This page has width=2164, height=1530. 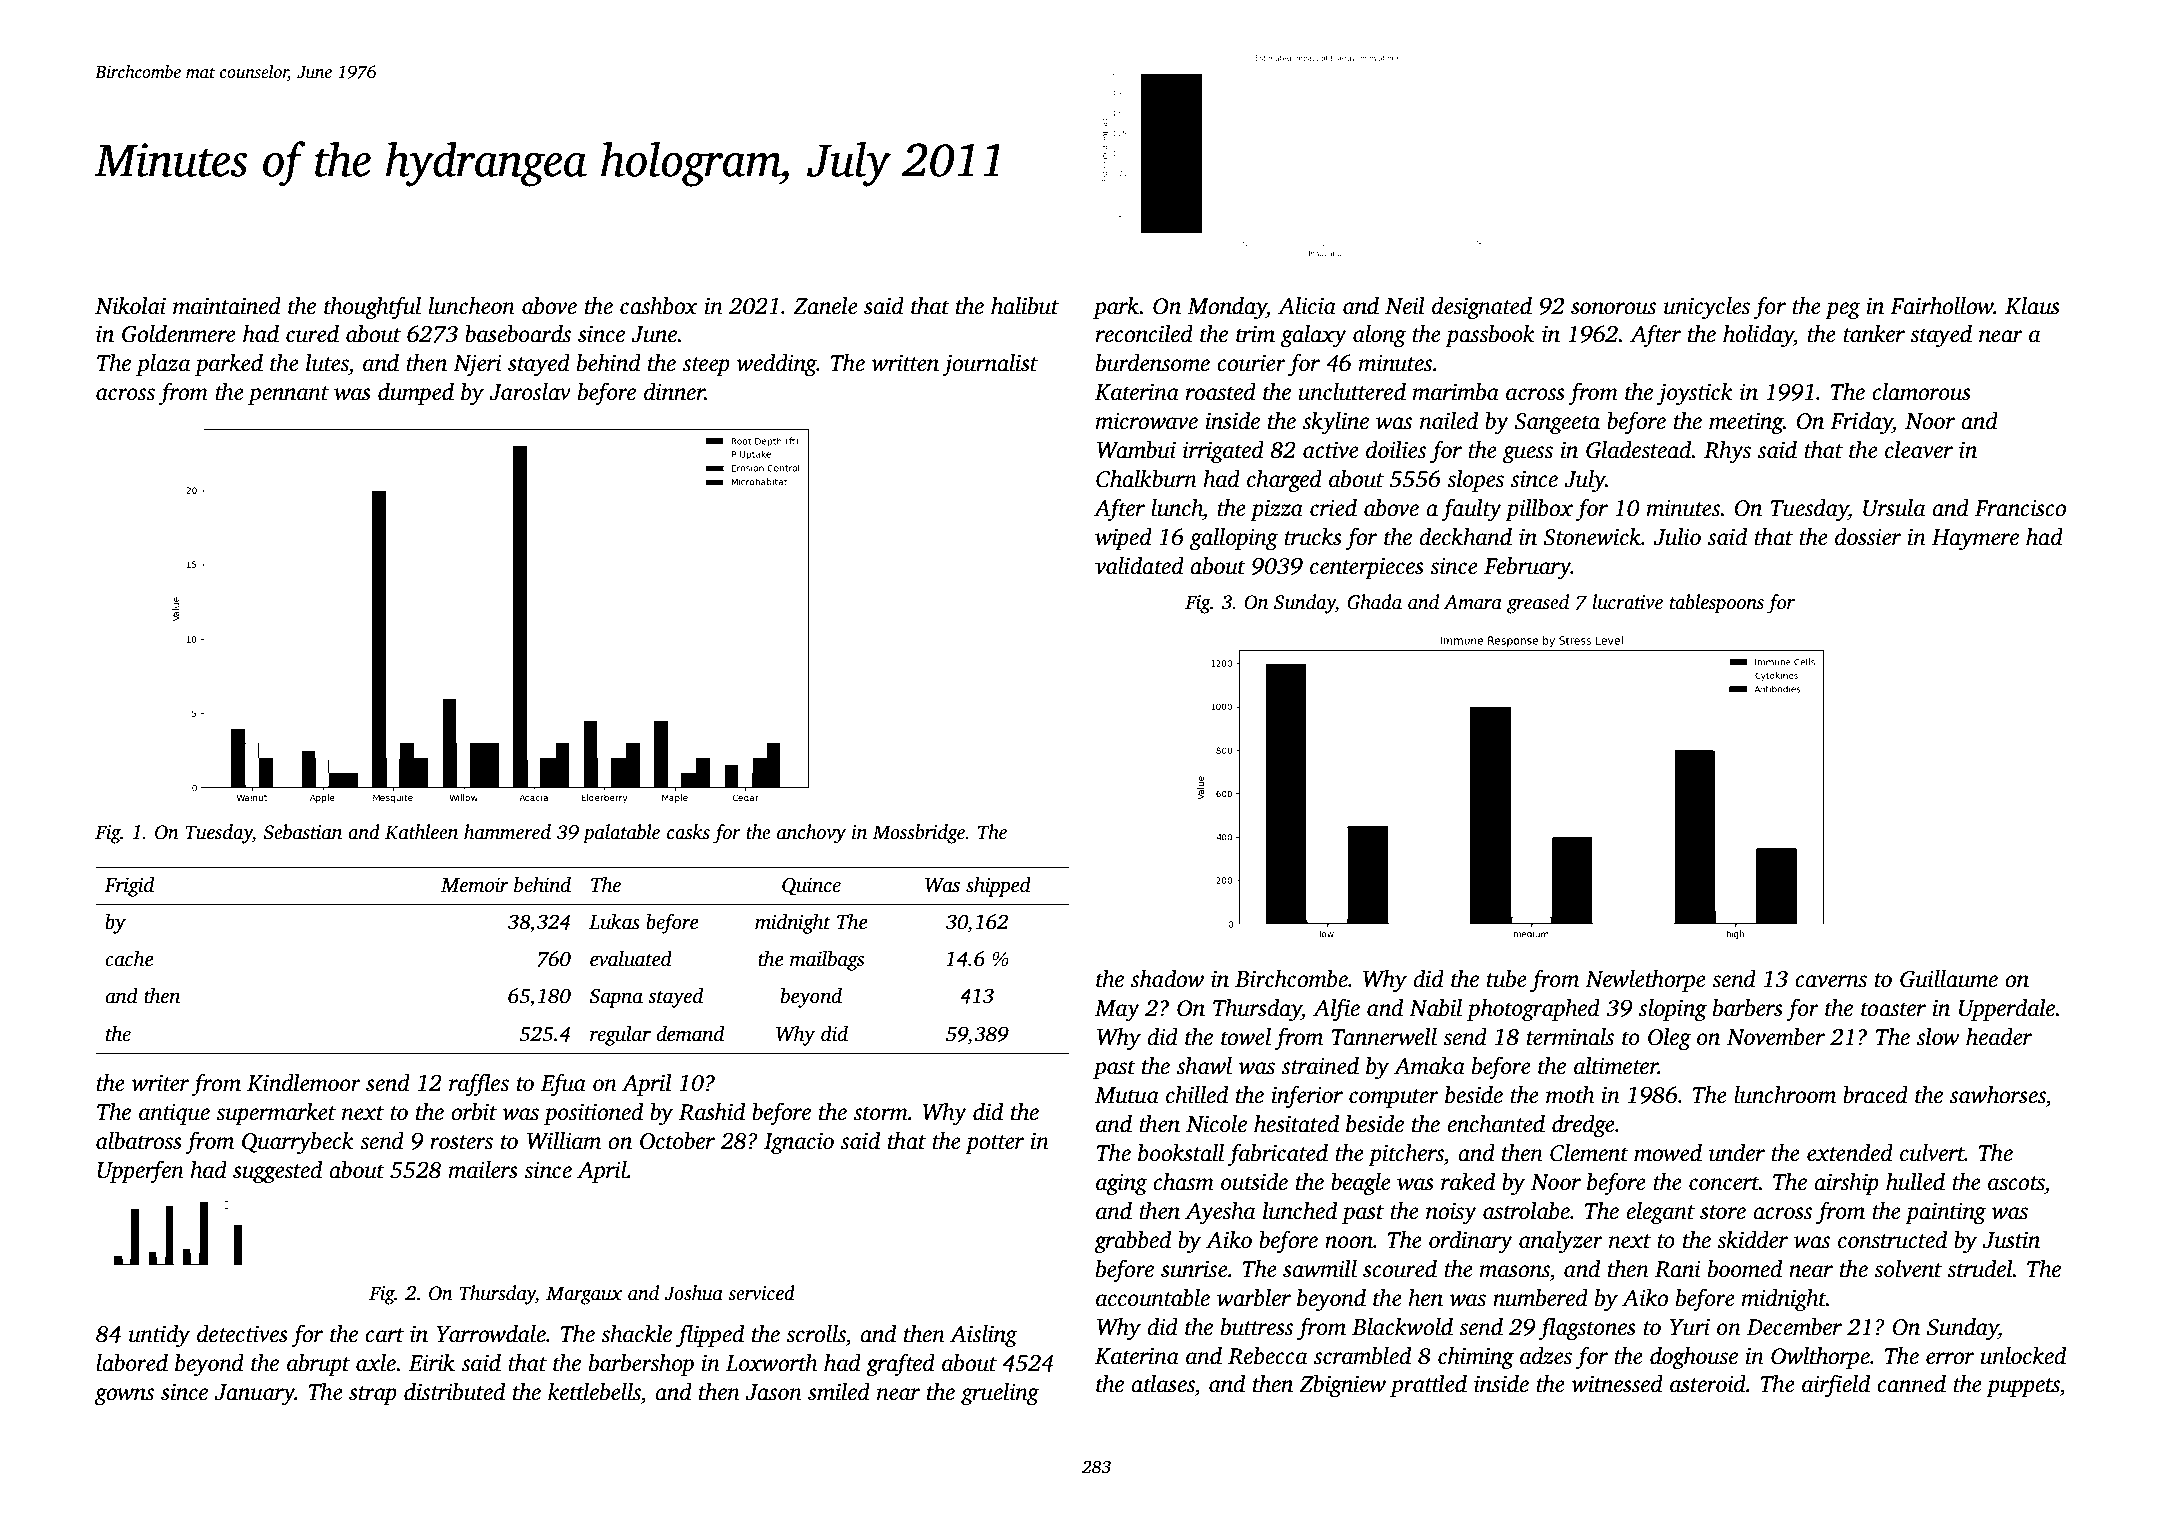 What do you see at coordinates (1950, 1358) in the page?
I see `error` at bounding box center [1950, 1358].
